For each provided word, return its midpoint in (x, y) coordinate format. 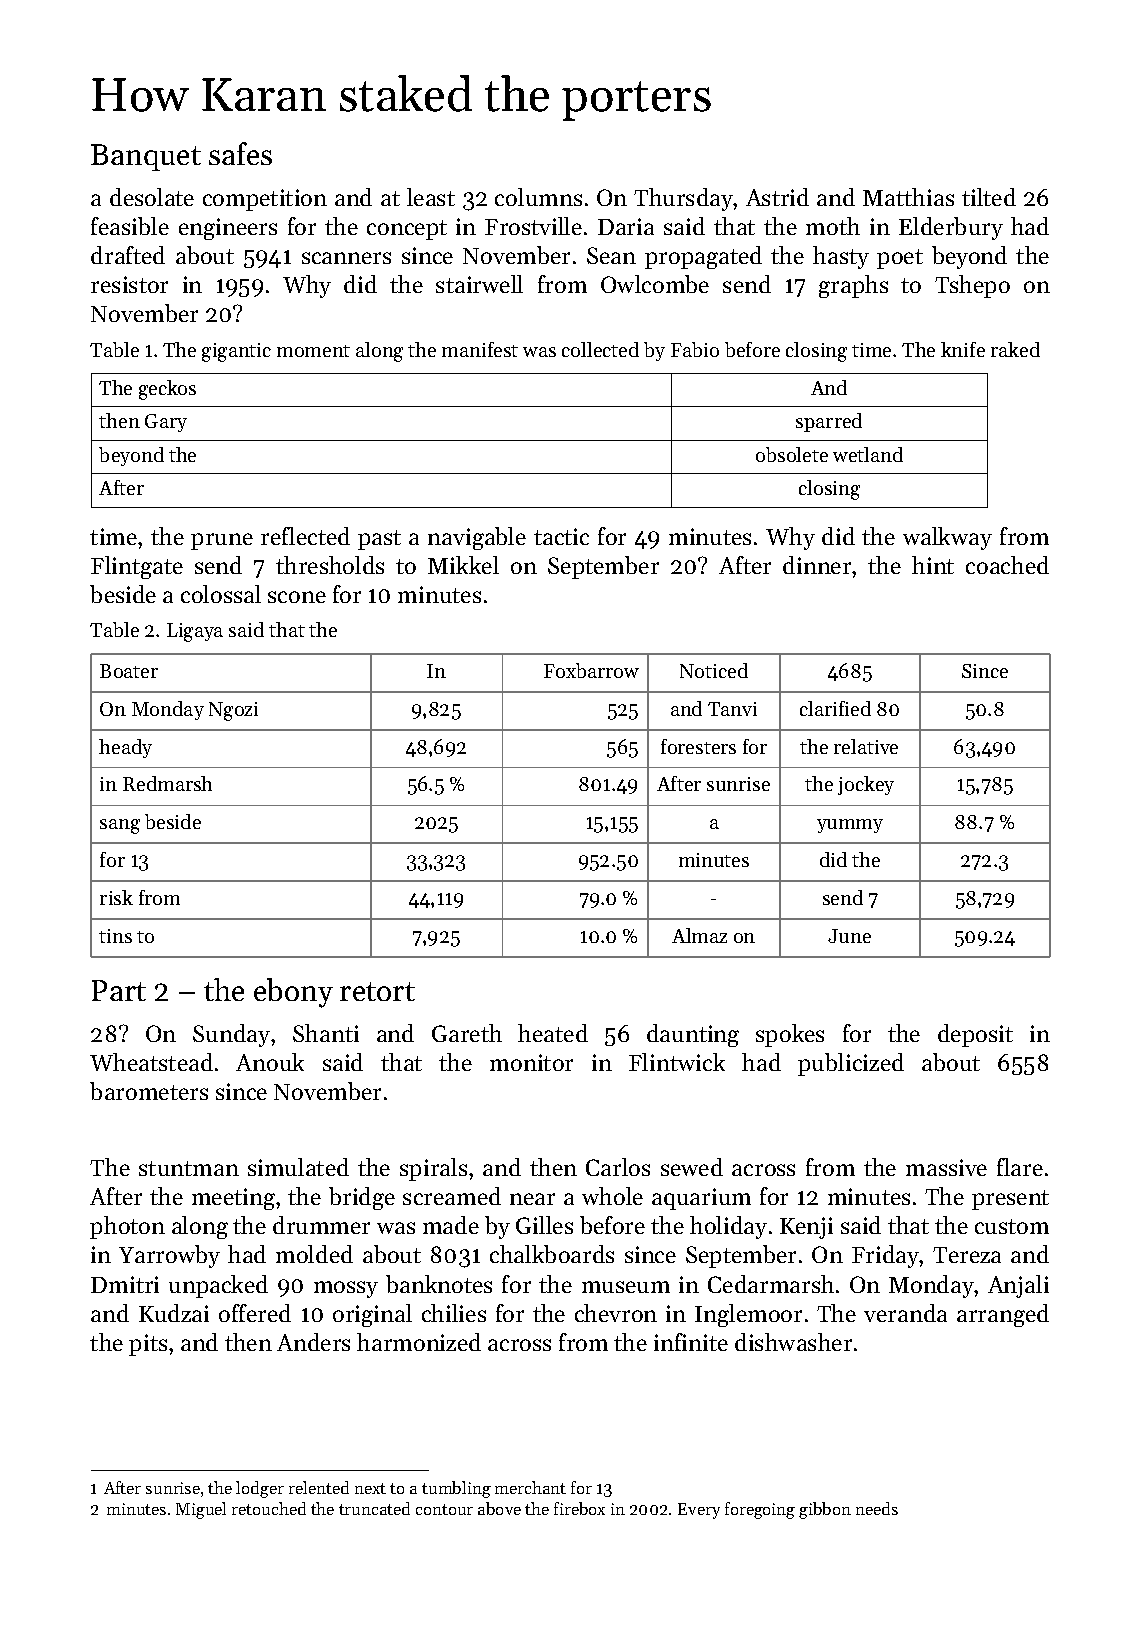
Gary (166, 423)
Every (699, 1511)
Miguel (201, 1510)
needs (877, 1508)
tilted (989, 197)
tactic (561, 536)
